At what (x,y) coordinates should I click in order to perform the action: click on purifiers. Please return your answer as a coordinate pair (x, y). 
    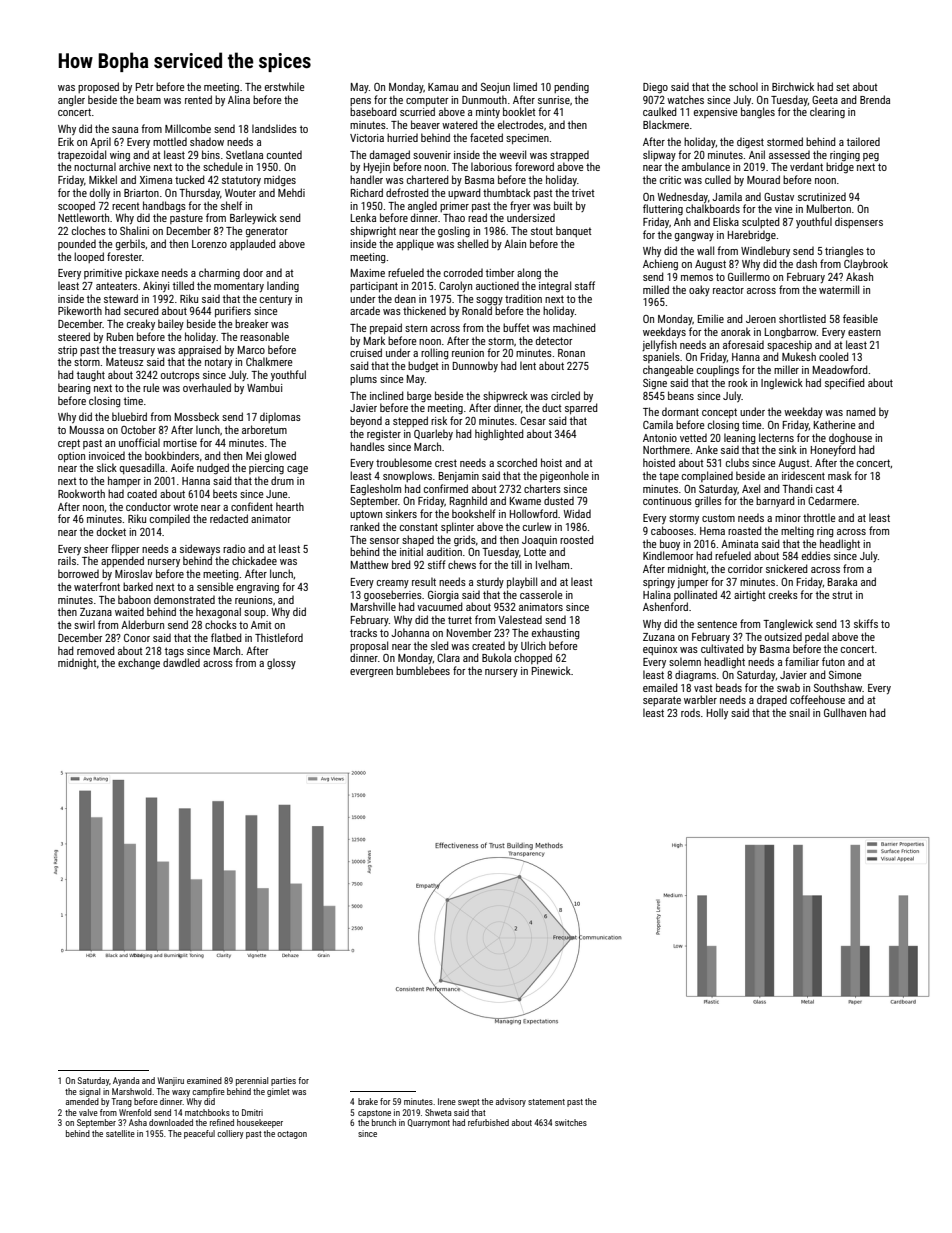
    Looking at the image, I should click on (233, 311).
